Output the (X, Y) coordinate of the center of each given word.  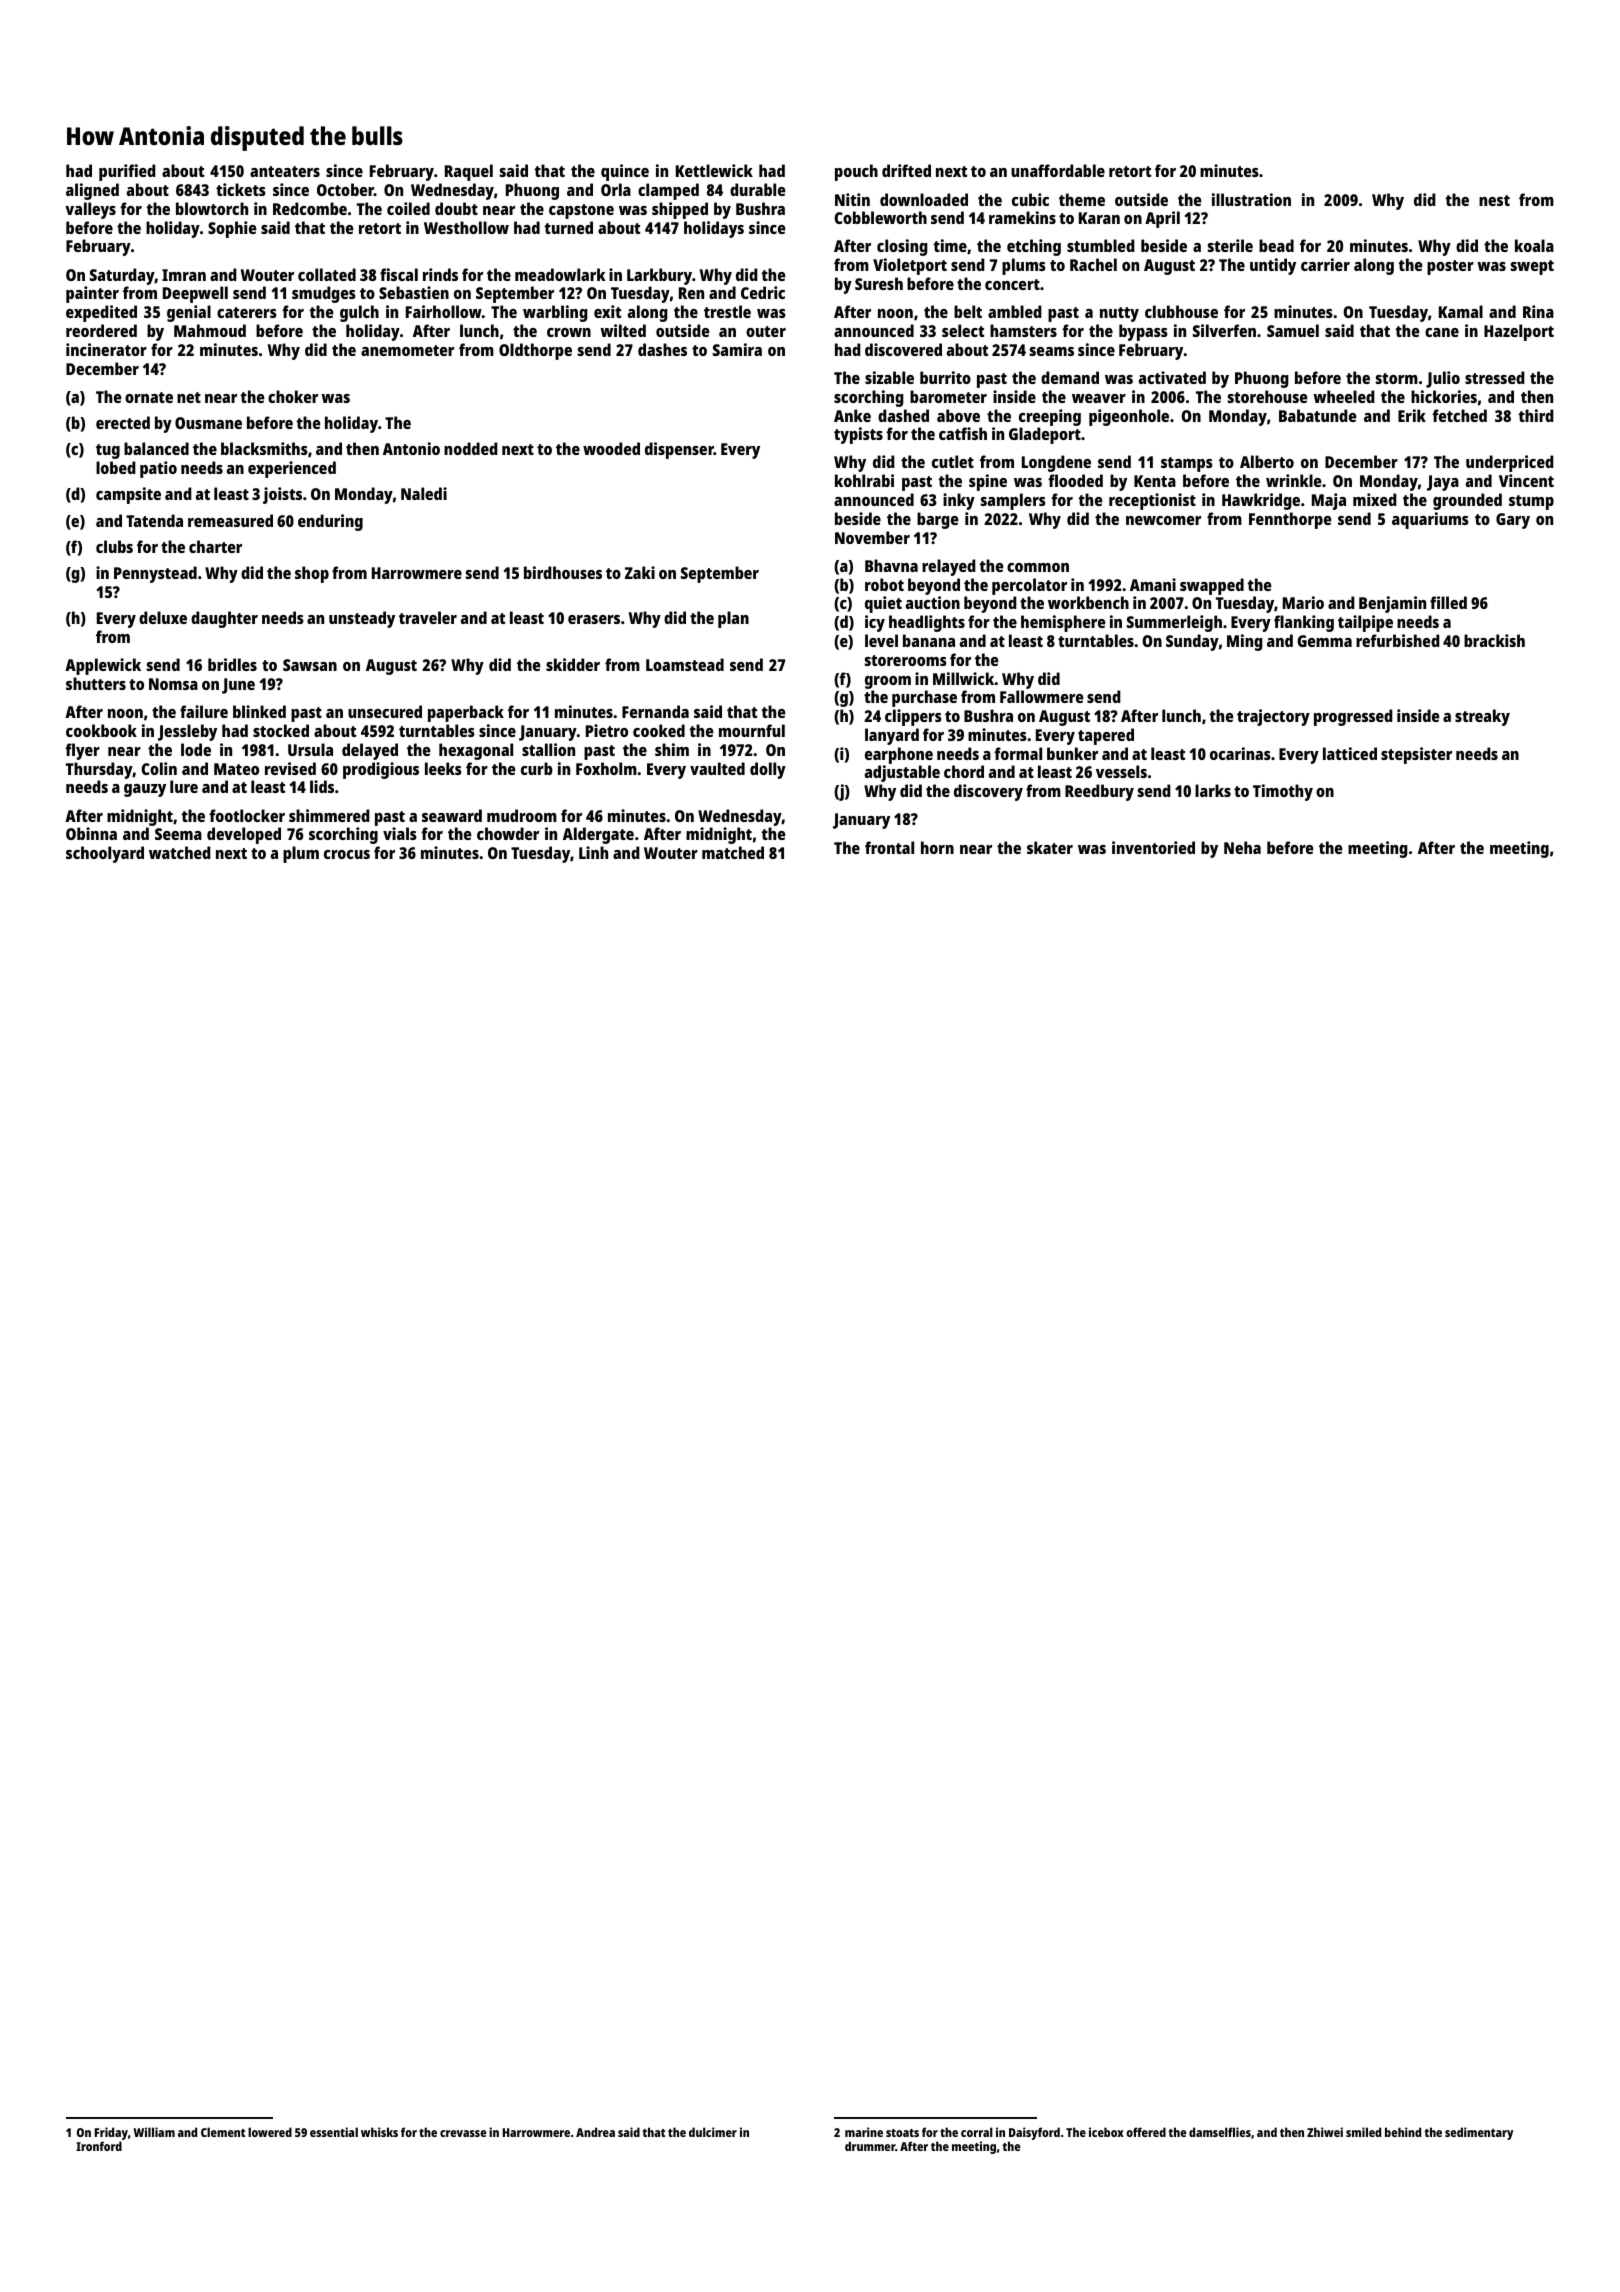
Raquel (469, 172)
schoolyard (105, 854)
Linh (593, 852)
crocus (347, 854)
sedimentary (1479, 2133)
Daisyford (1034, 2133)
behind (1403, 2132)
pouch (856, 172)
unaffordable (1058, 170)
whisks (379, 2132)
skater (1050, 847)
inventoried (1153, 847)
